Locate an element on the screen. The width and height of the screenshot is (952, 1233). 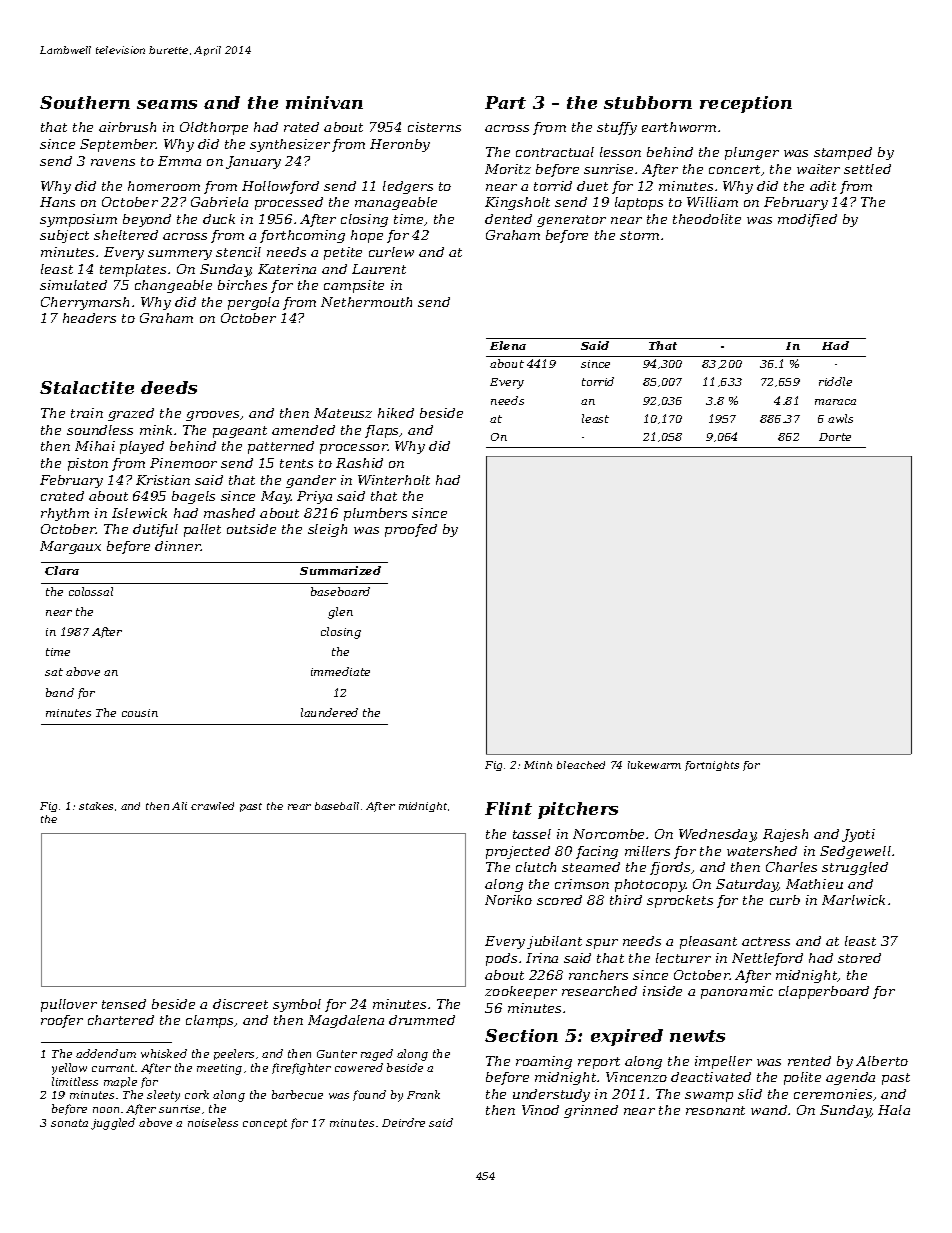
seams is located at coordinates (167, 104).
